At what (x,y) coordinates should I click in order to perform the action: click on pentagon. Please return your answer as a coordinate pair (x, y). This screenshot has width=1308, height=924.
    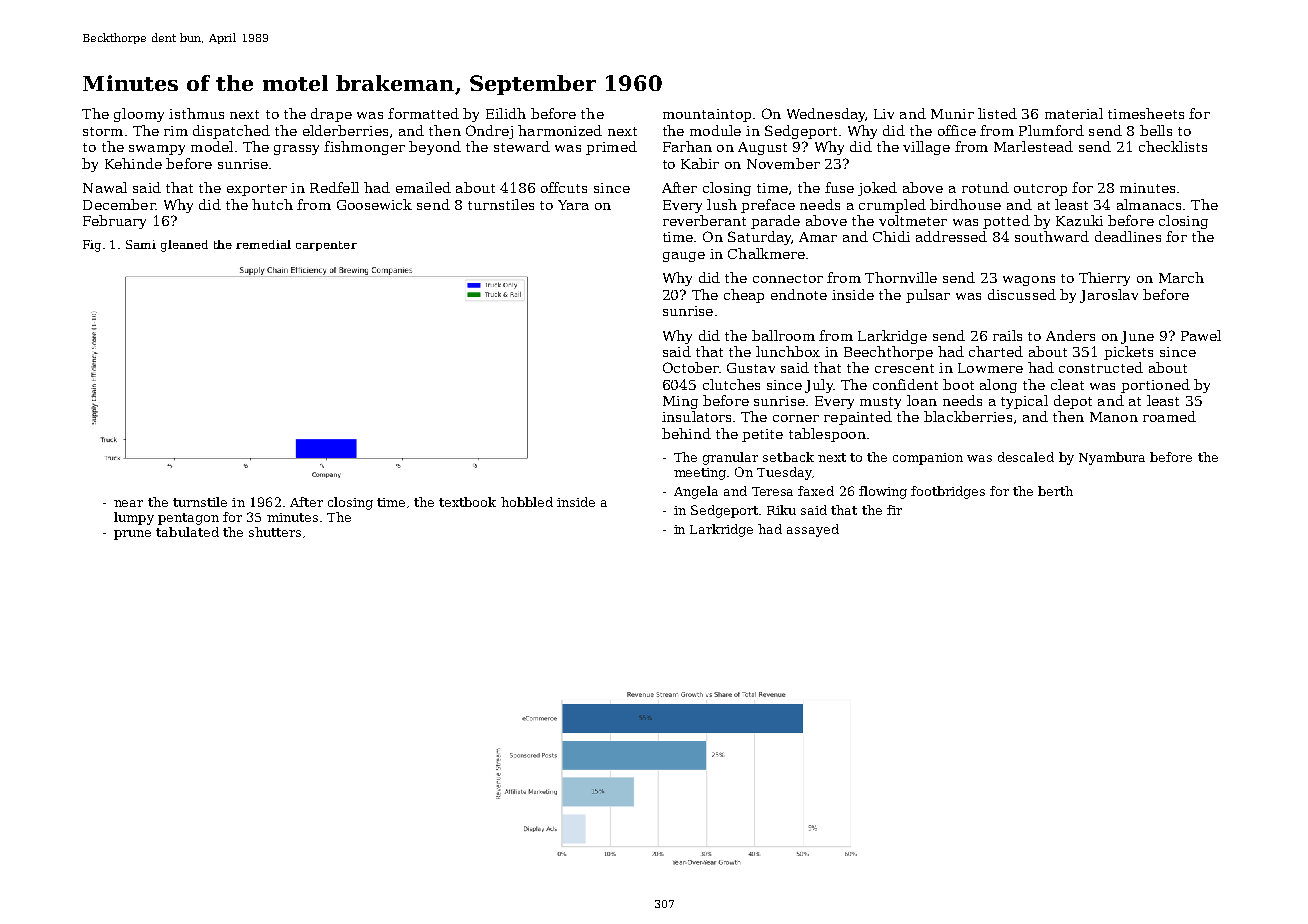
    Looking at the image, I should click on (188, 519).
